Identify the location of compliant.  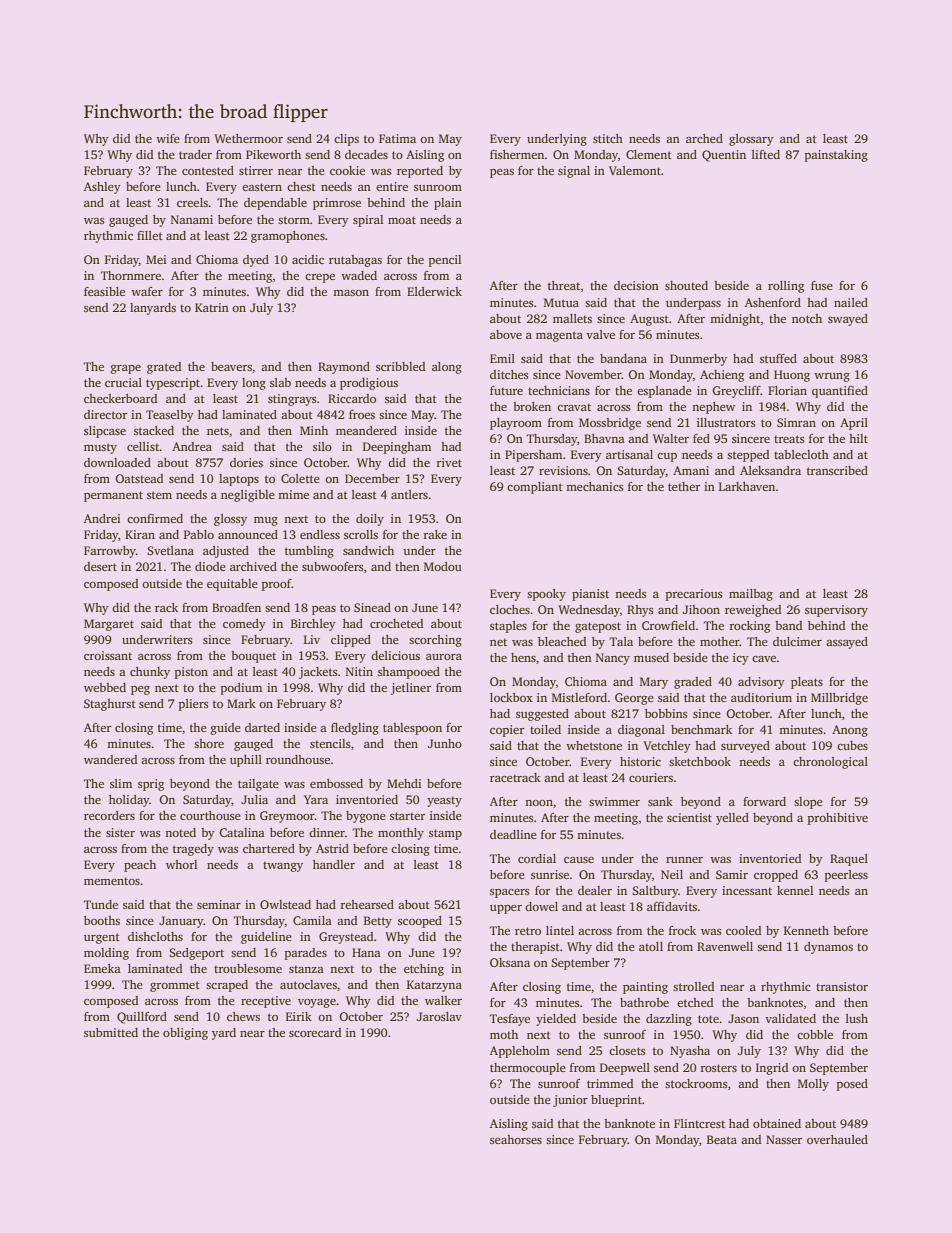
(535, 488).
